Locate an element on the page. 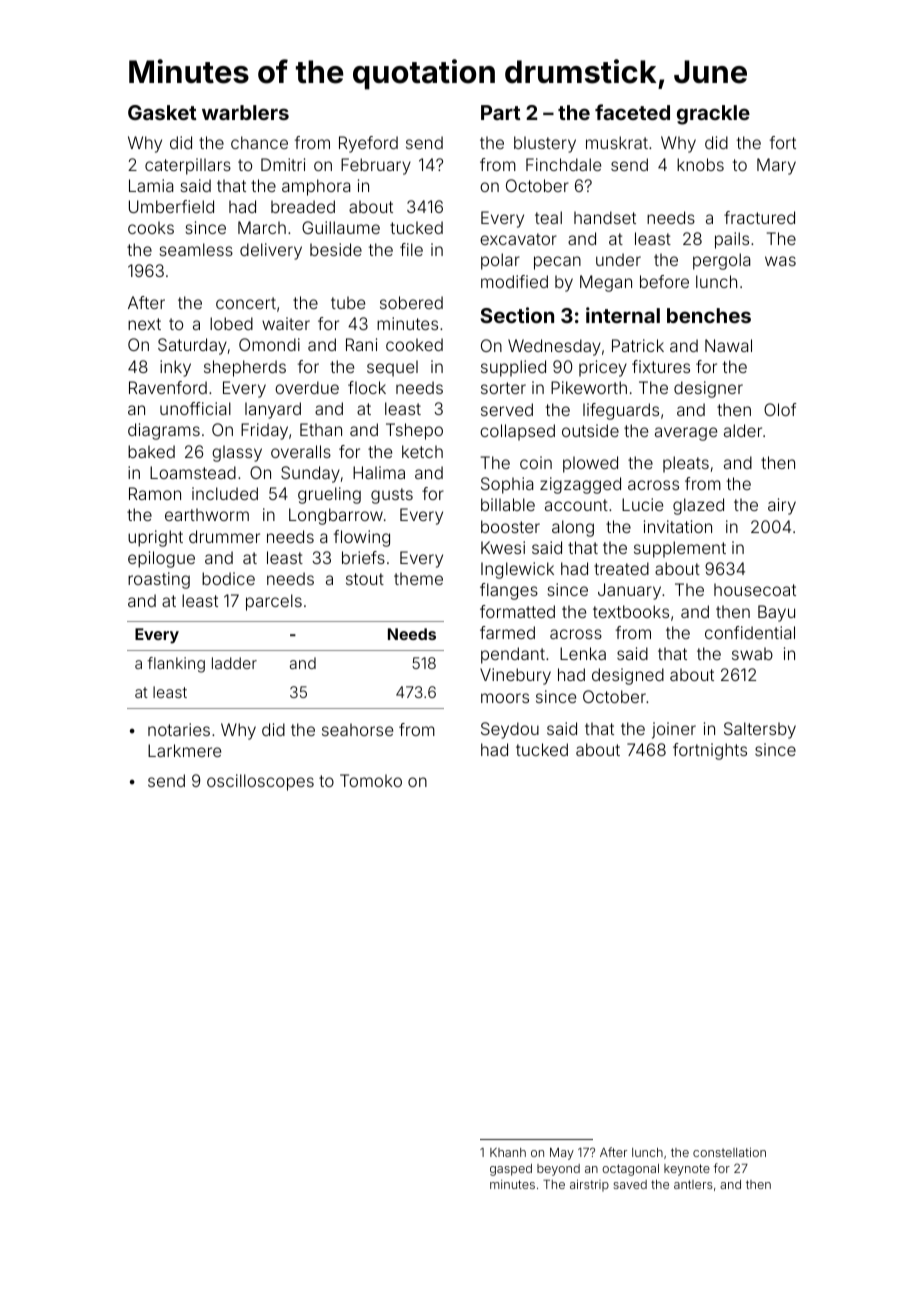  was is located at coordinates (780, 261).
